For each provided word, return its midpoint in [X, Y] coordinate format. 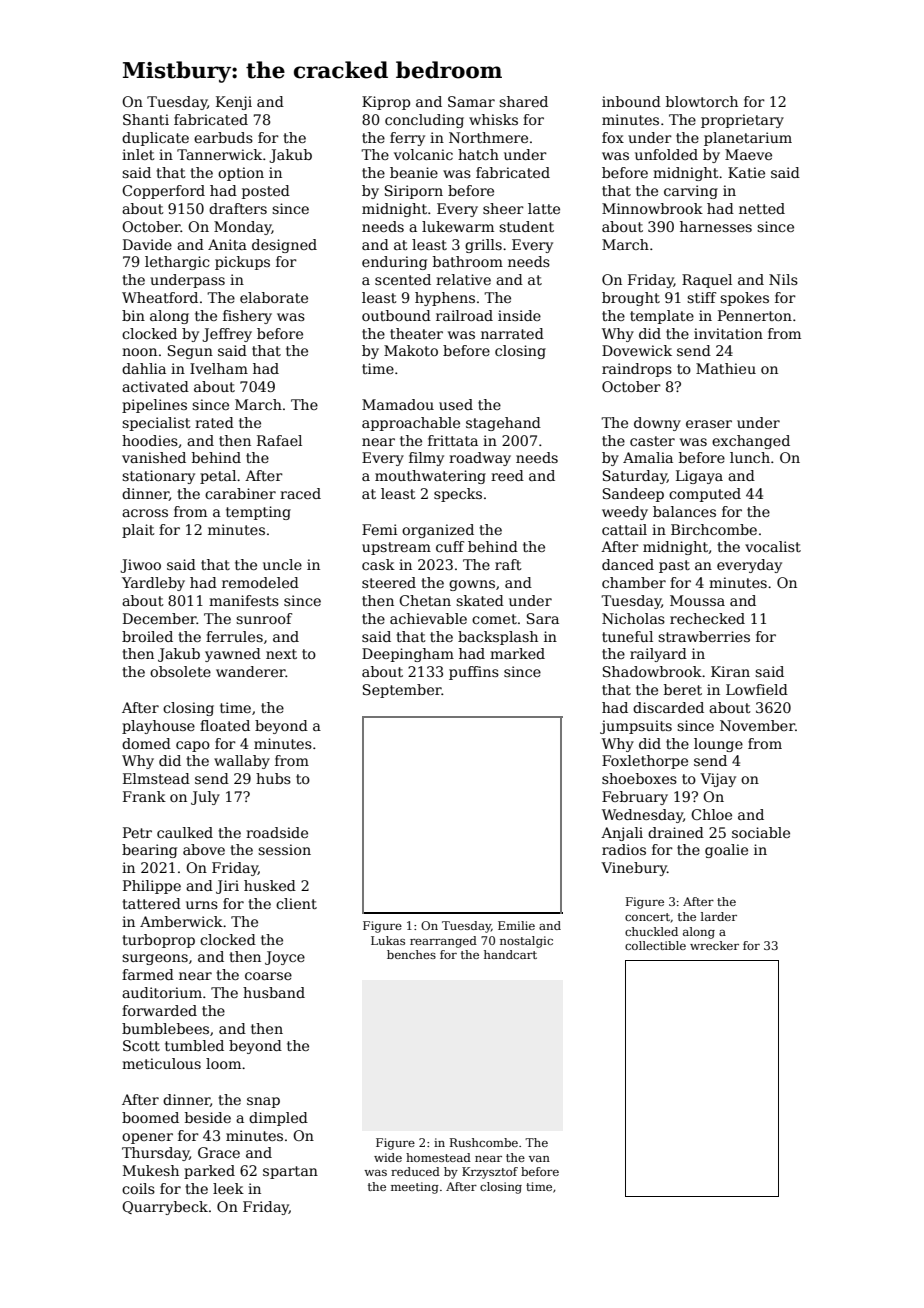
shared [523, 101]
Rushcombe [484, 1142]
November [757, 725]
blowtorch [702, 101]
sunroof [264, 618]
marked [517, 653]
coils [138, 1188]
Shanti [146, 119]
